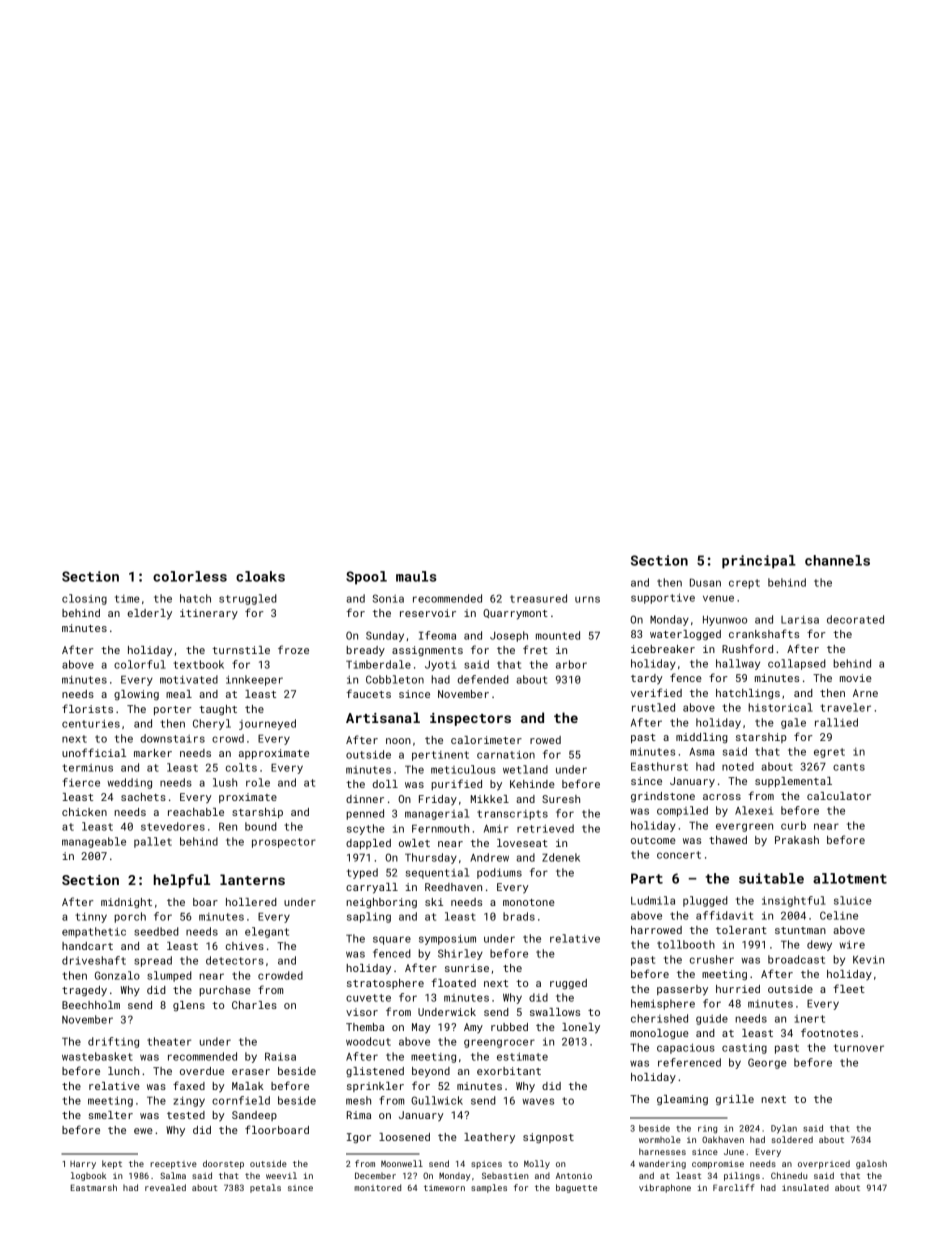 This document has width=952, height=1233. Describe the element at coordinates (538, 598) in the document. I see `treasured` at that location.
